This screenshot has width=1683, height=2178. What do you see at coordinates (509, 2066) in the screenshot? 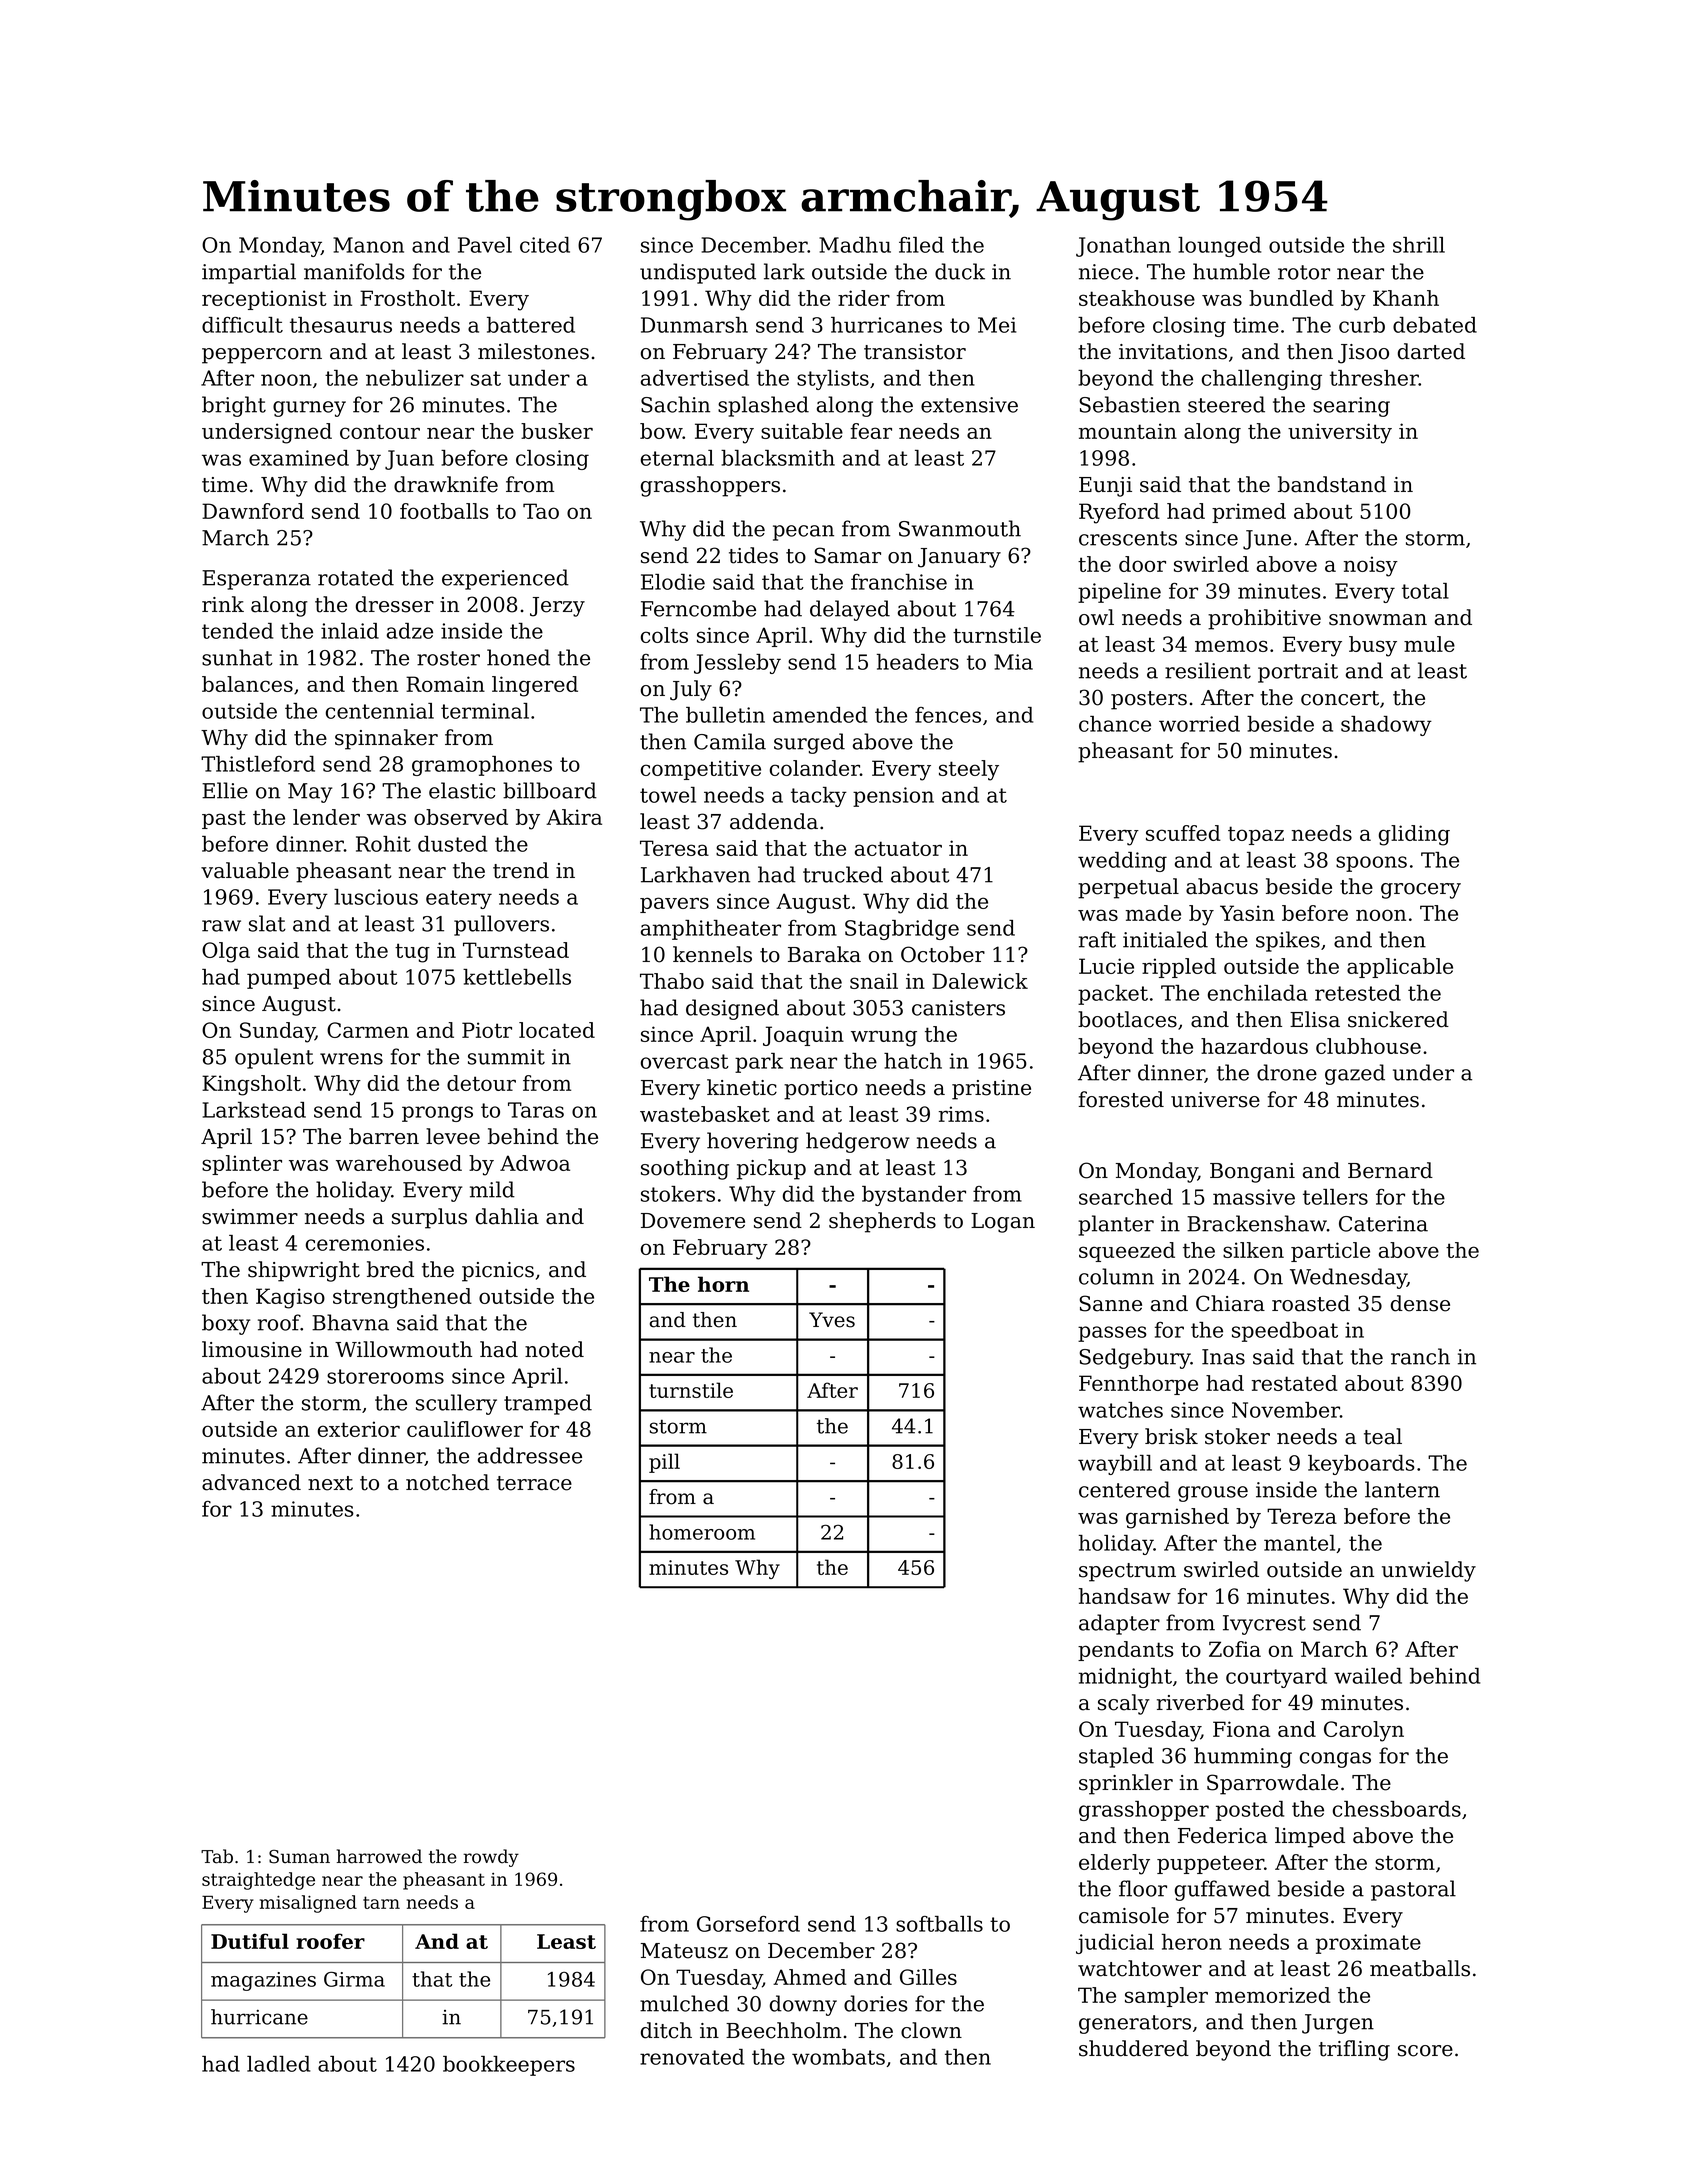
I see `bookkeepers` at bounding box center [509, 2066].
